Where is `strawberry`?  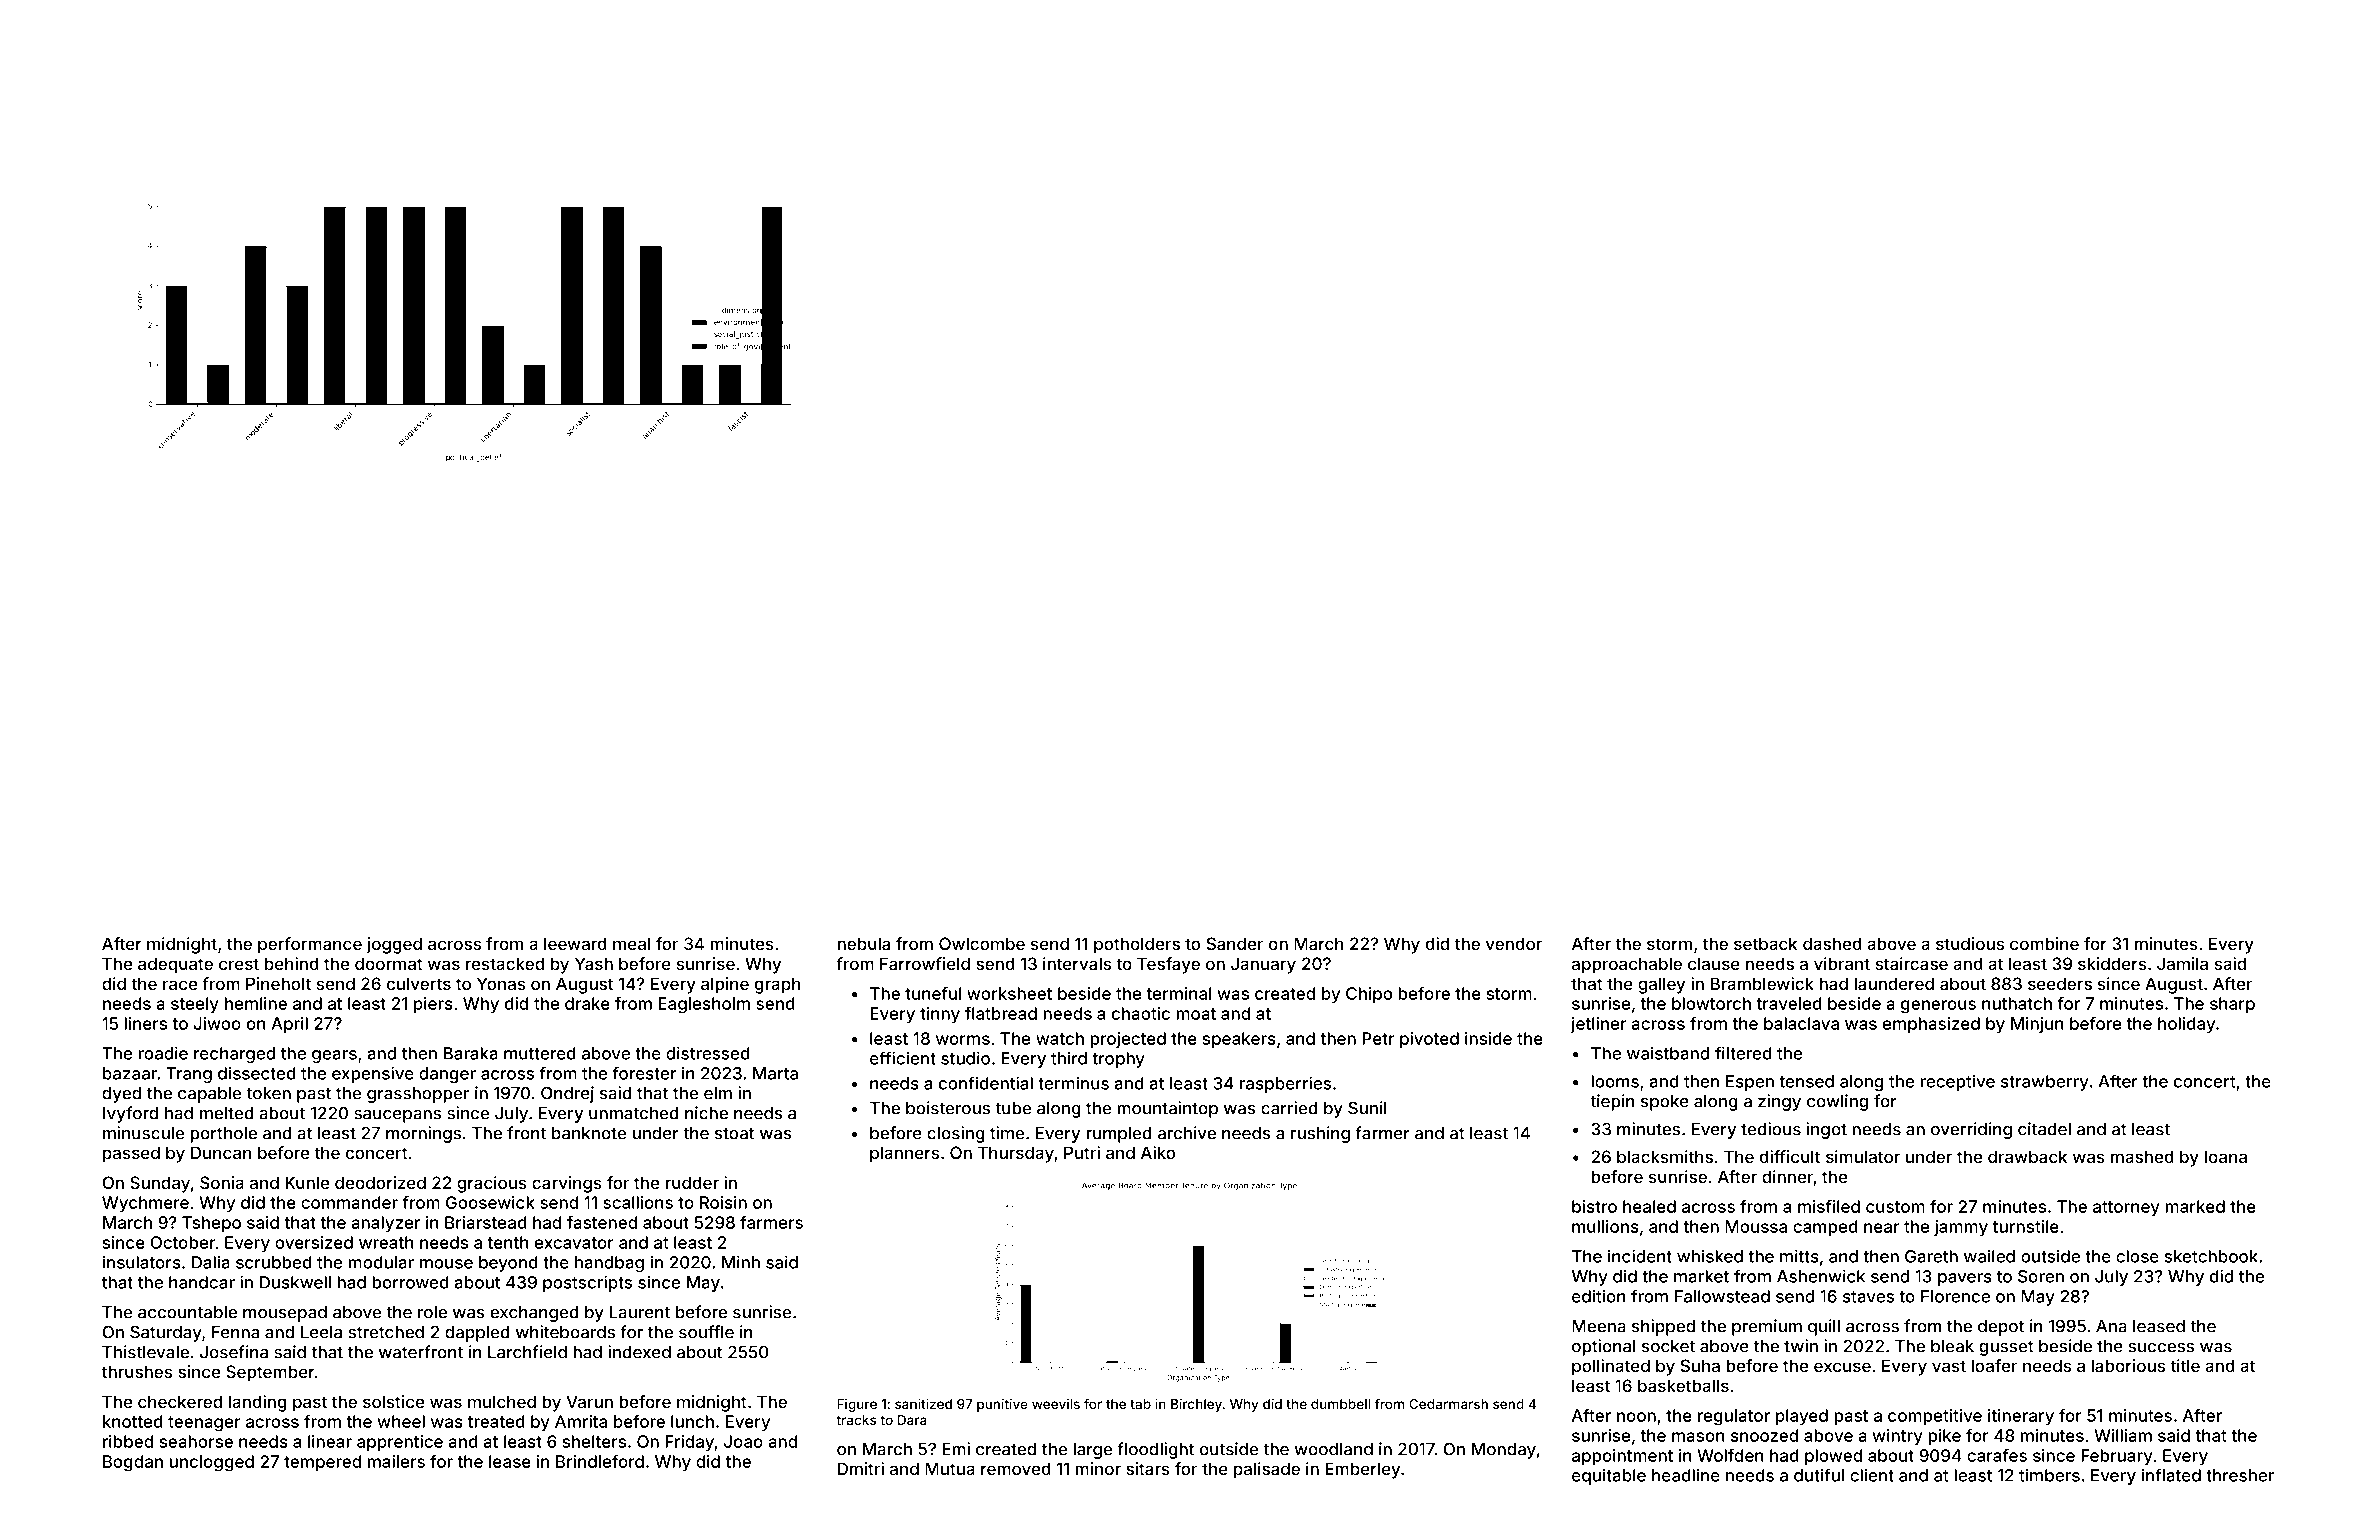
strawberry is located at coordinates (2045, 1083).
